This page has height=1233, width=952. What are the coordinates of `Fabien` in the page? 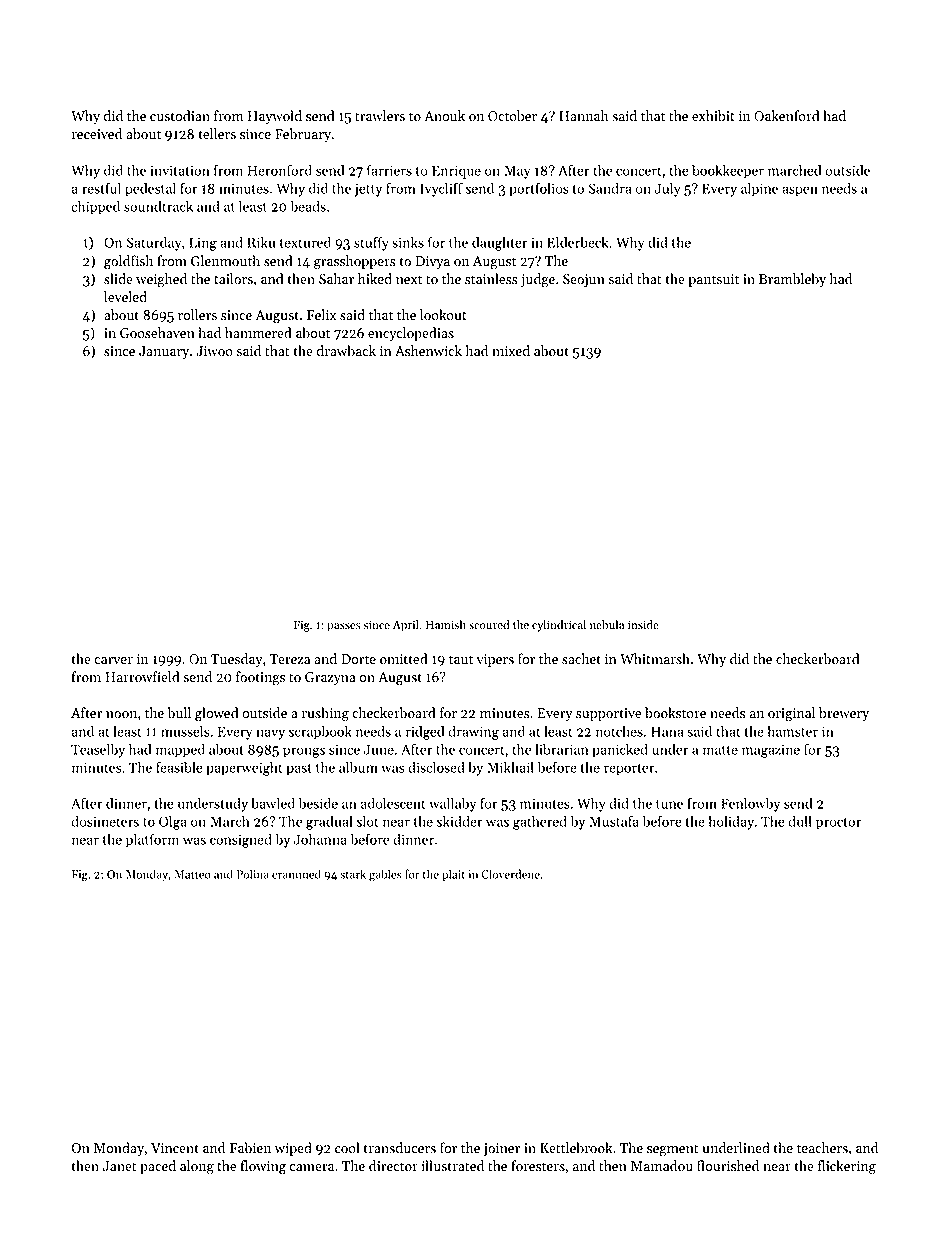 It's located at (250, 1148).
